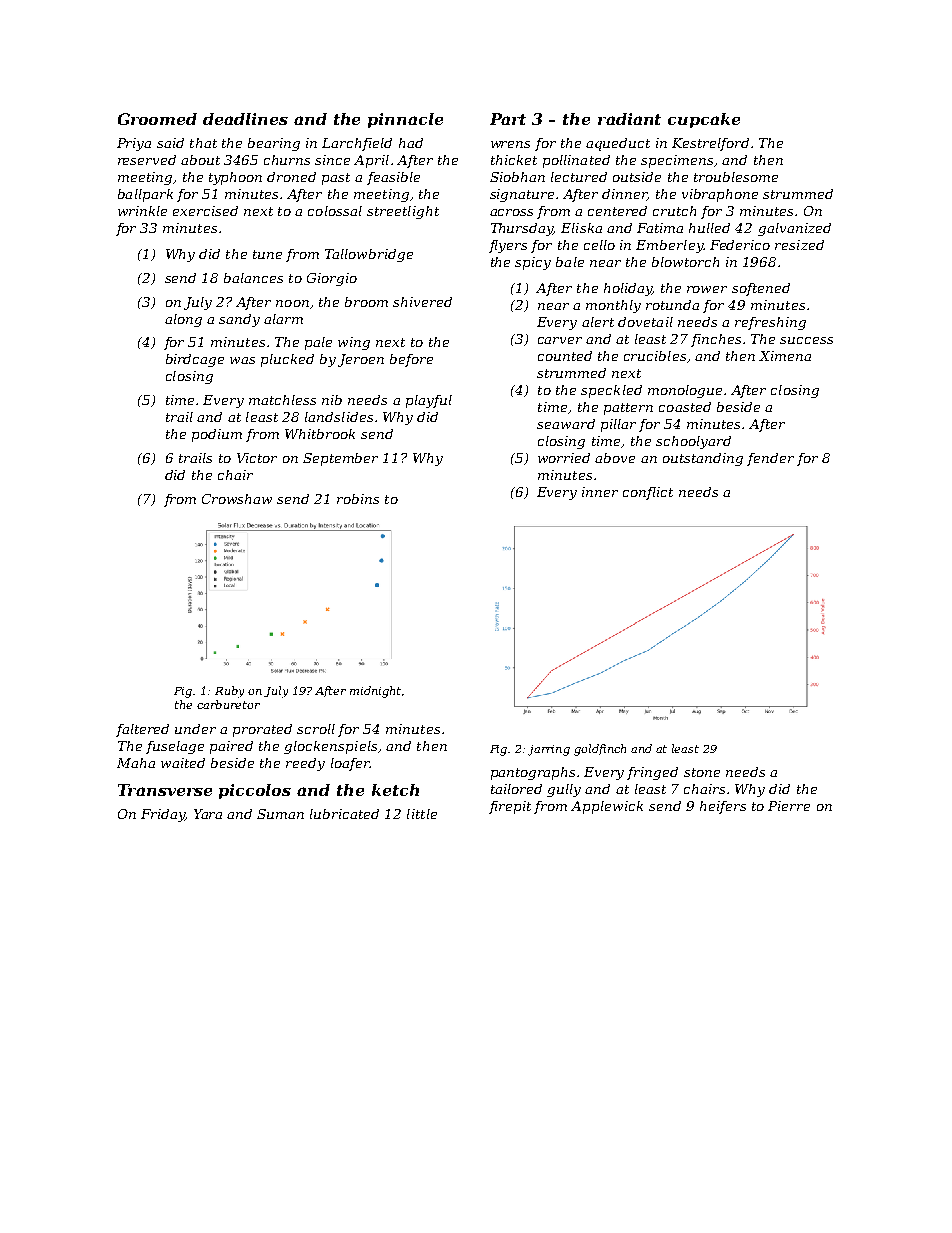  I want to click on midnight, so click(375, 692).
